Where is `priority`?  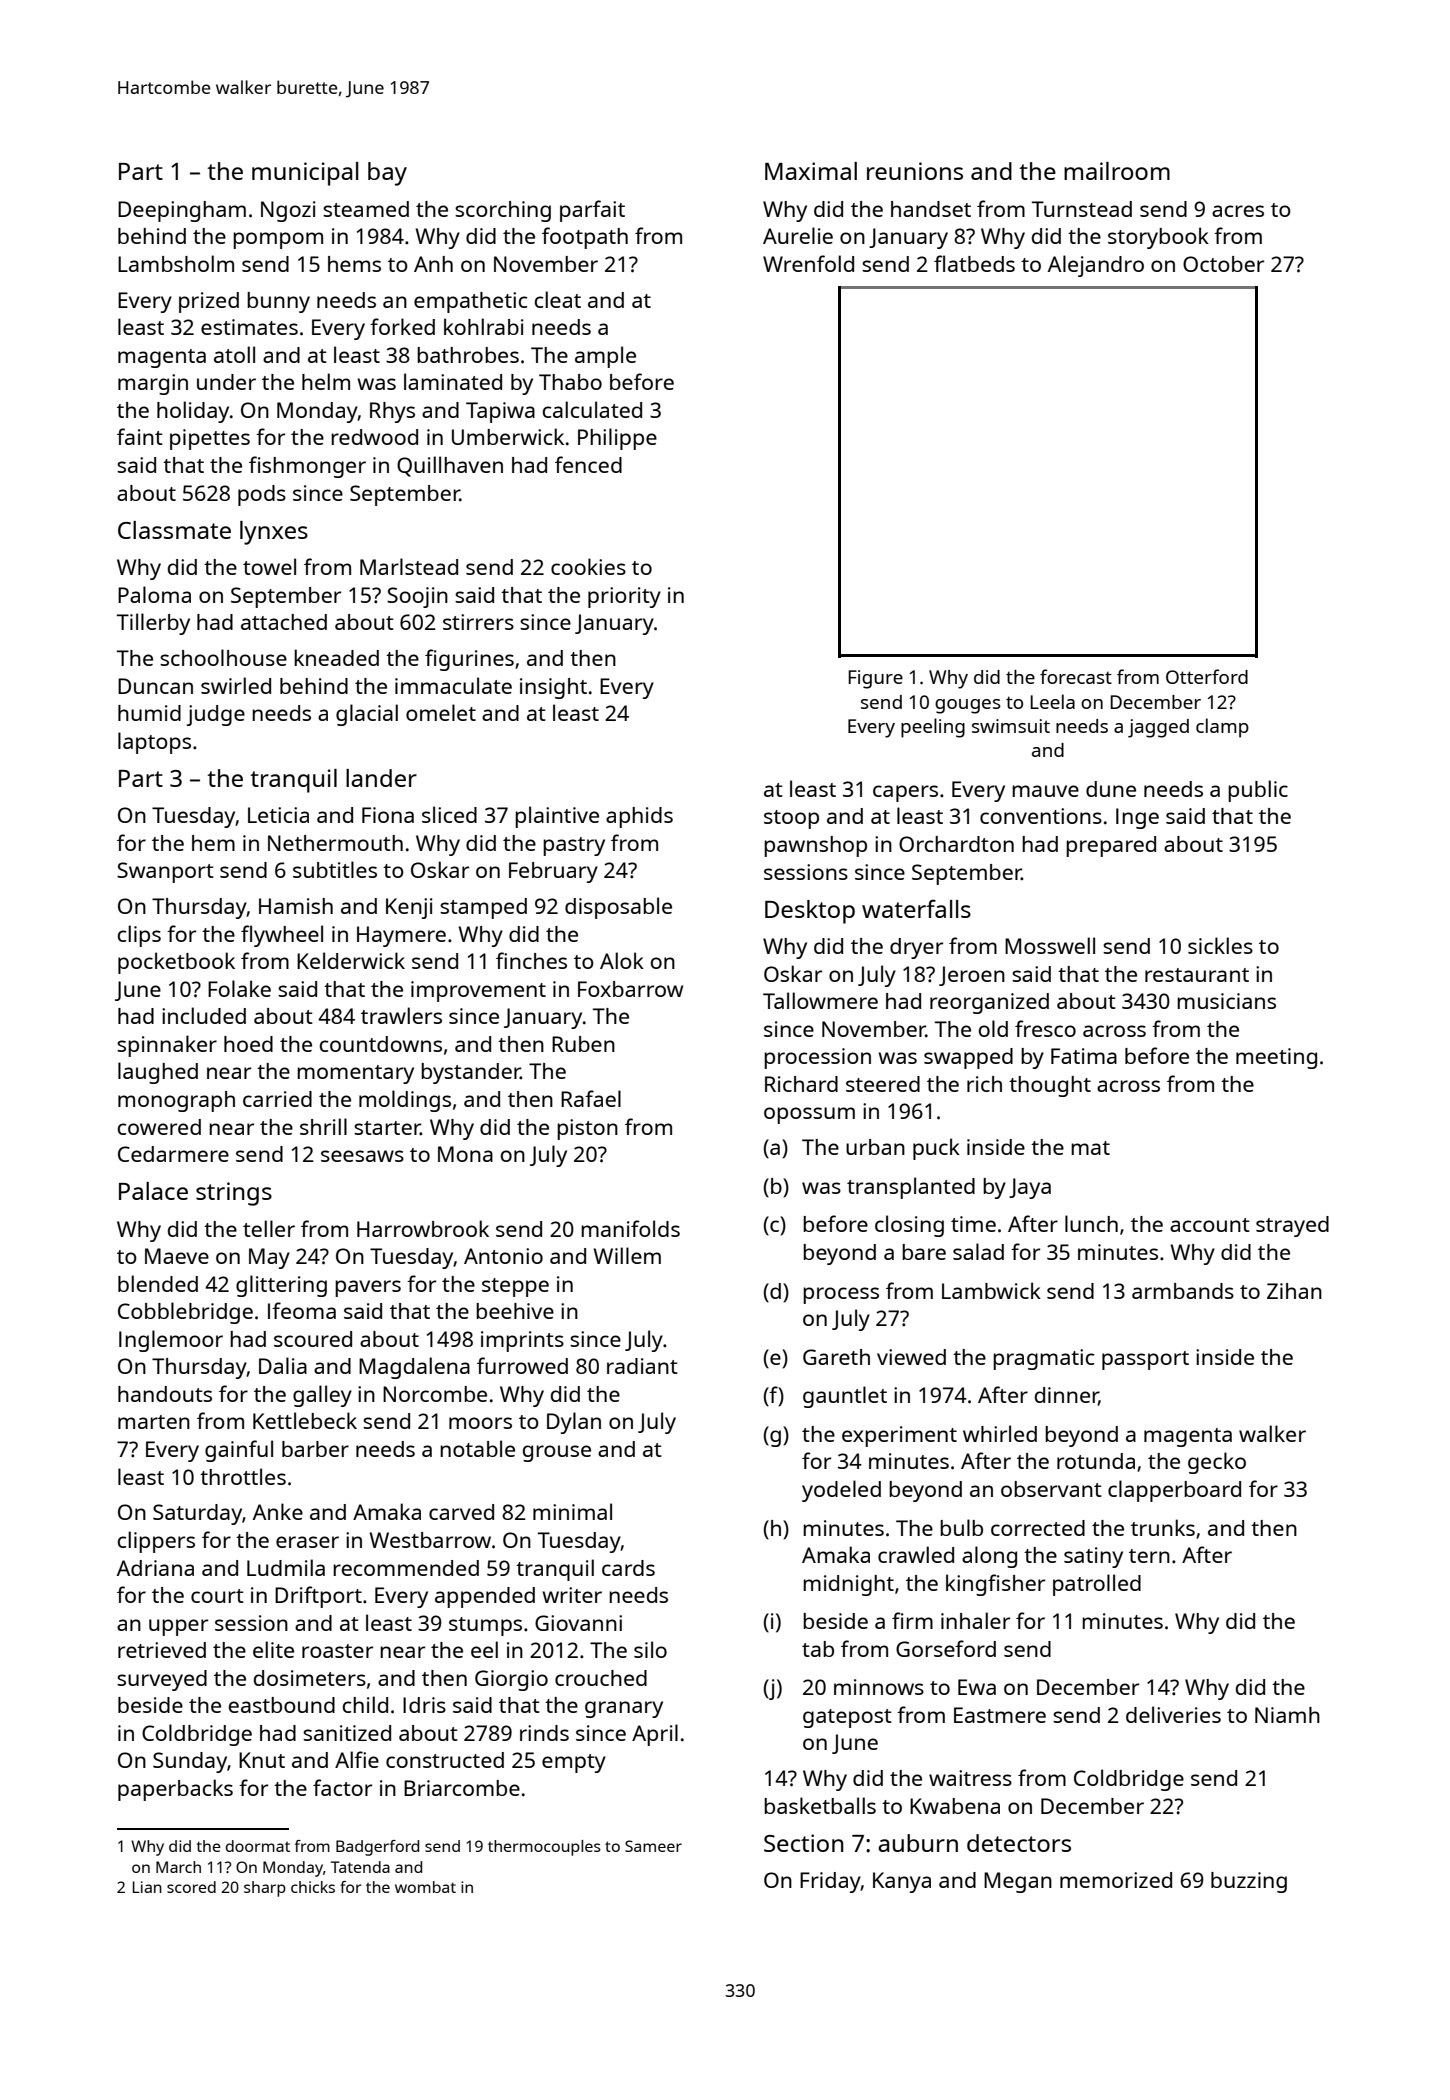
priority is located at coordinates (624, 597).
